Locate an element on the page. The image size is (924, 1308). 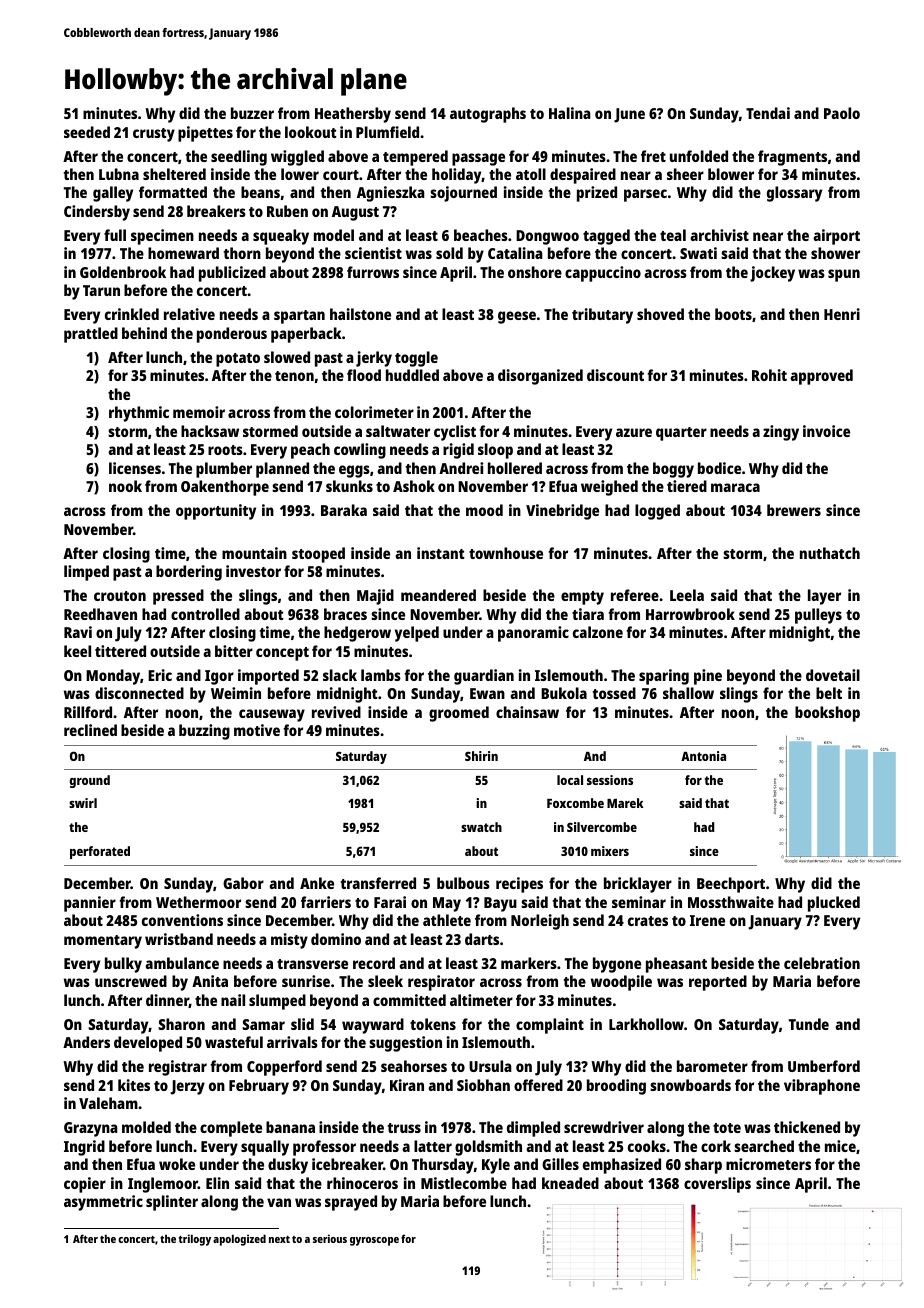
Larkhollow is located at coordinates (646, 1024).
